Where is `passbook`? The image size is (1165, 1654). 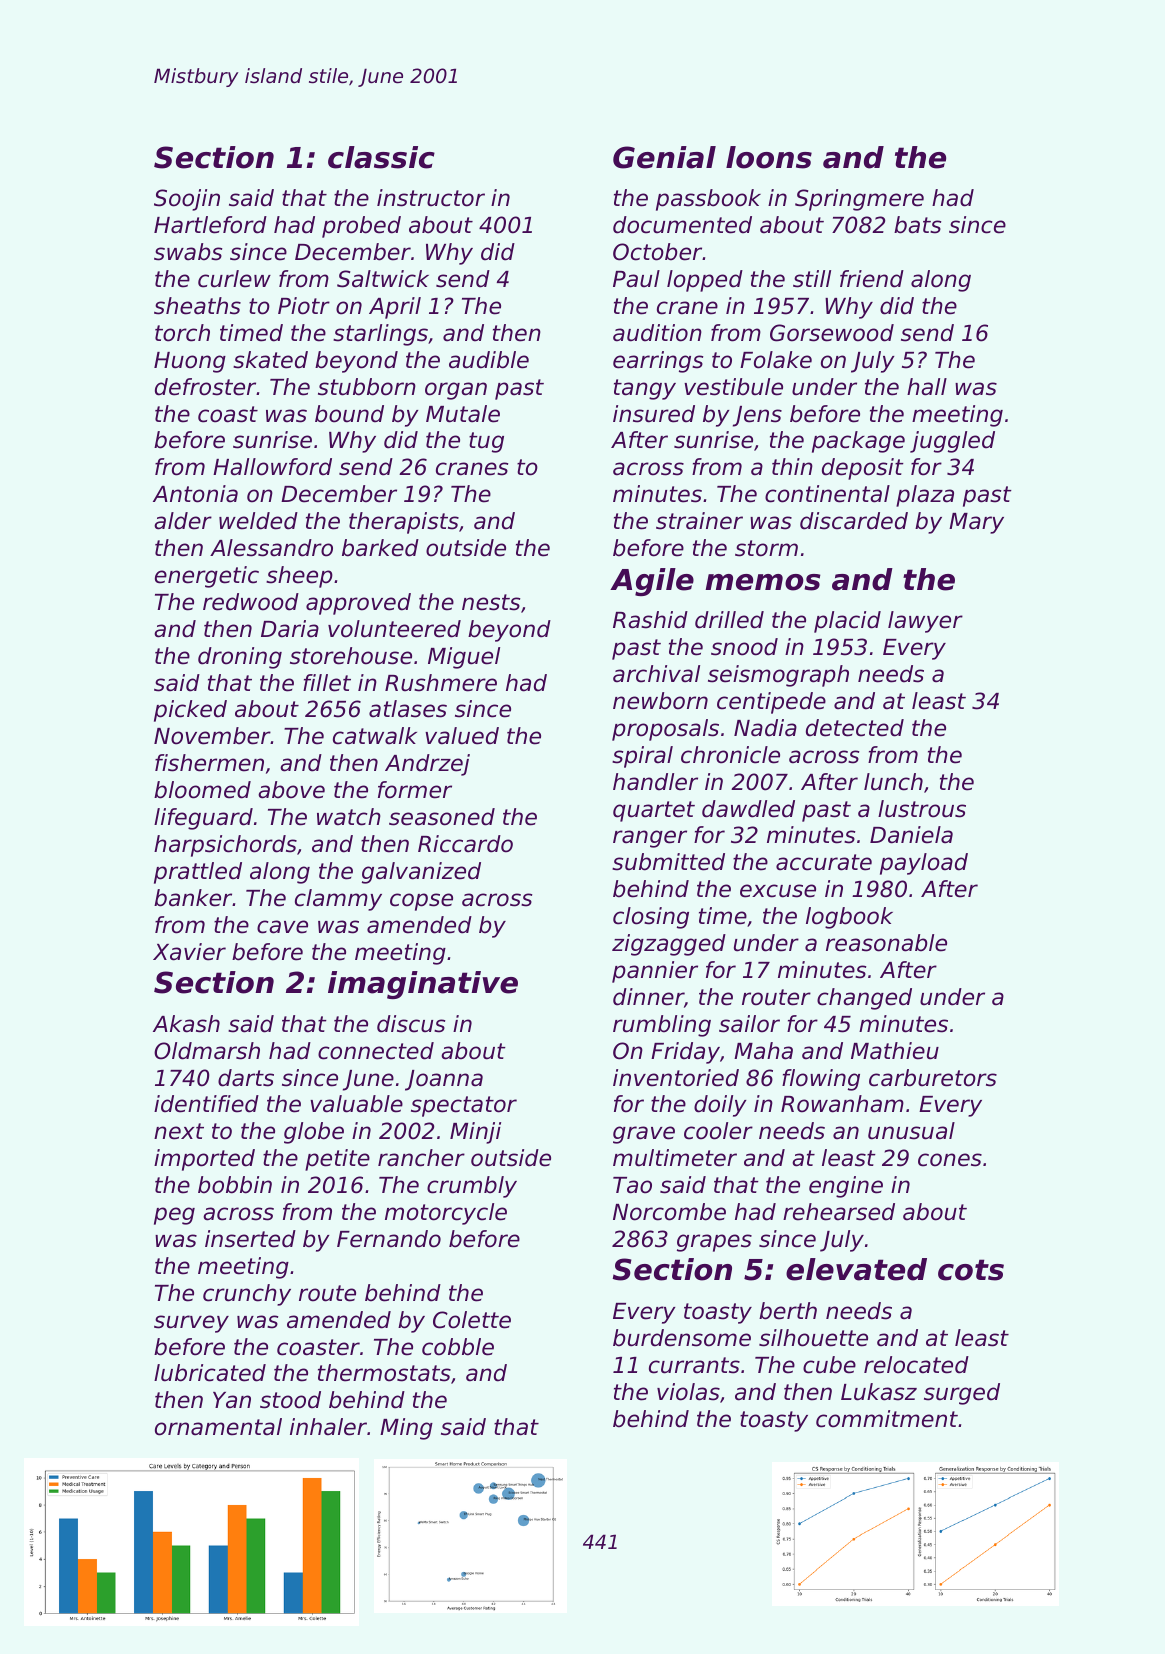
passbook is located at coordinates (708, 200).
